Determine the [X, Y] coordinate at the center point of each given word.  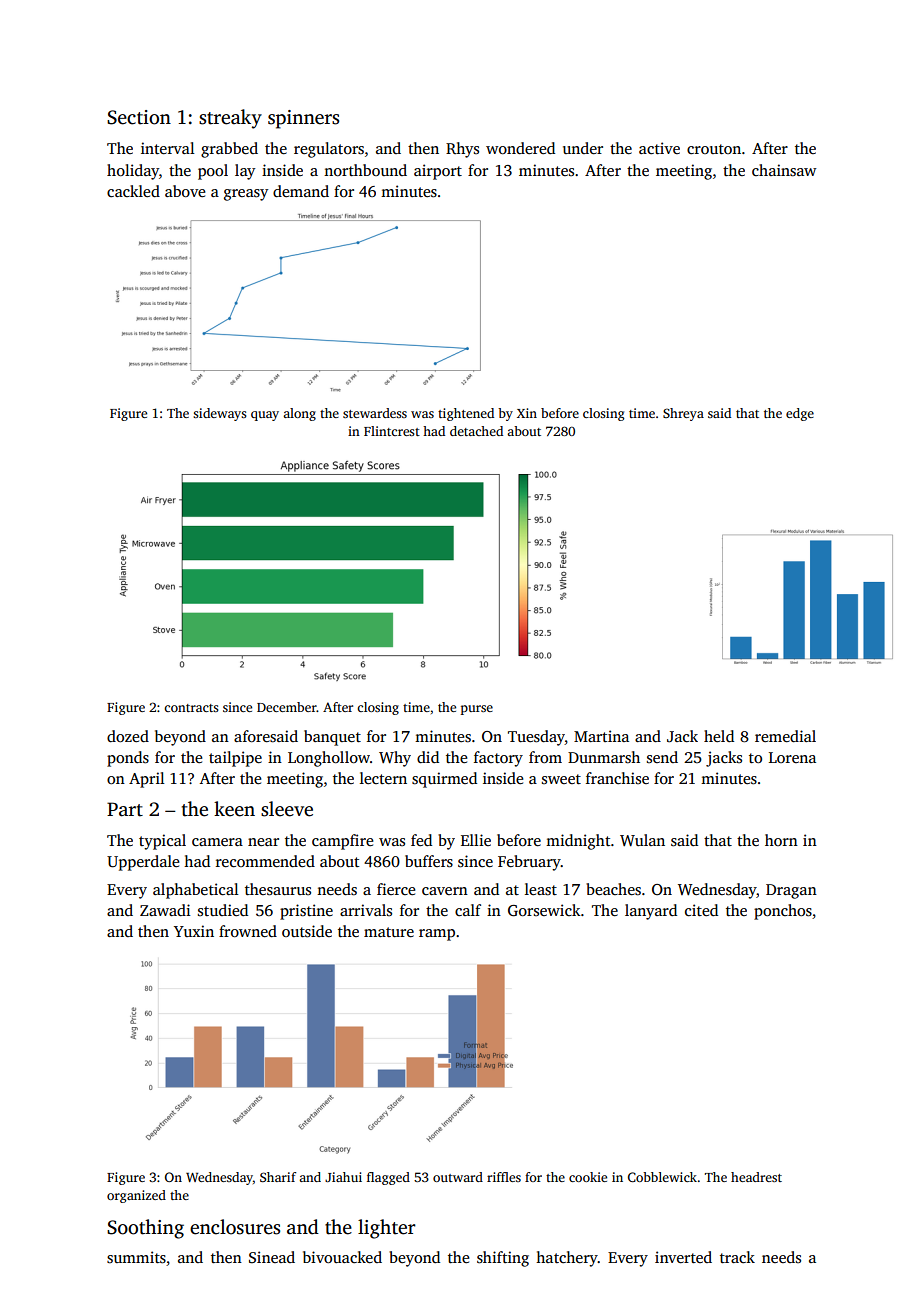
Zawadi [165, 910]
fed [421, 840]
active [659, 148]
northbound [365, 170]
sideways [220, 414]
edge [800, 414]
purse [477, 710]
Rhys [462, 150]
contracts [191, 708]
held [719, 736]
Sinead [272, 1257]
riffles [504, 1177]
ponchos [783, 912]
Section [139, 117]
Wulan [642, 840]
